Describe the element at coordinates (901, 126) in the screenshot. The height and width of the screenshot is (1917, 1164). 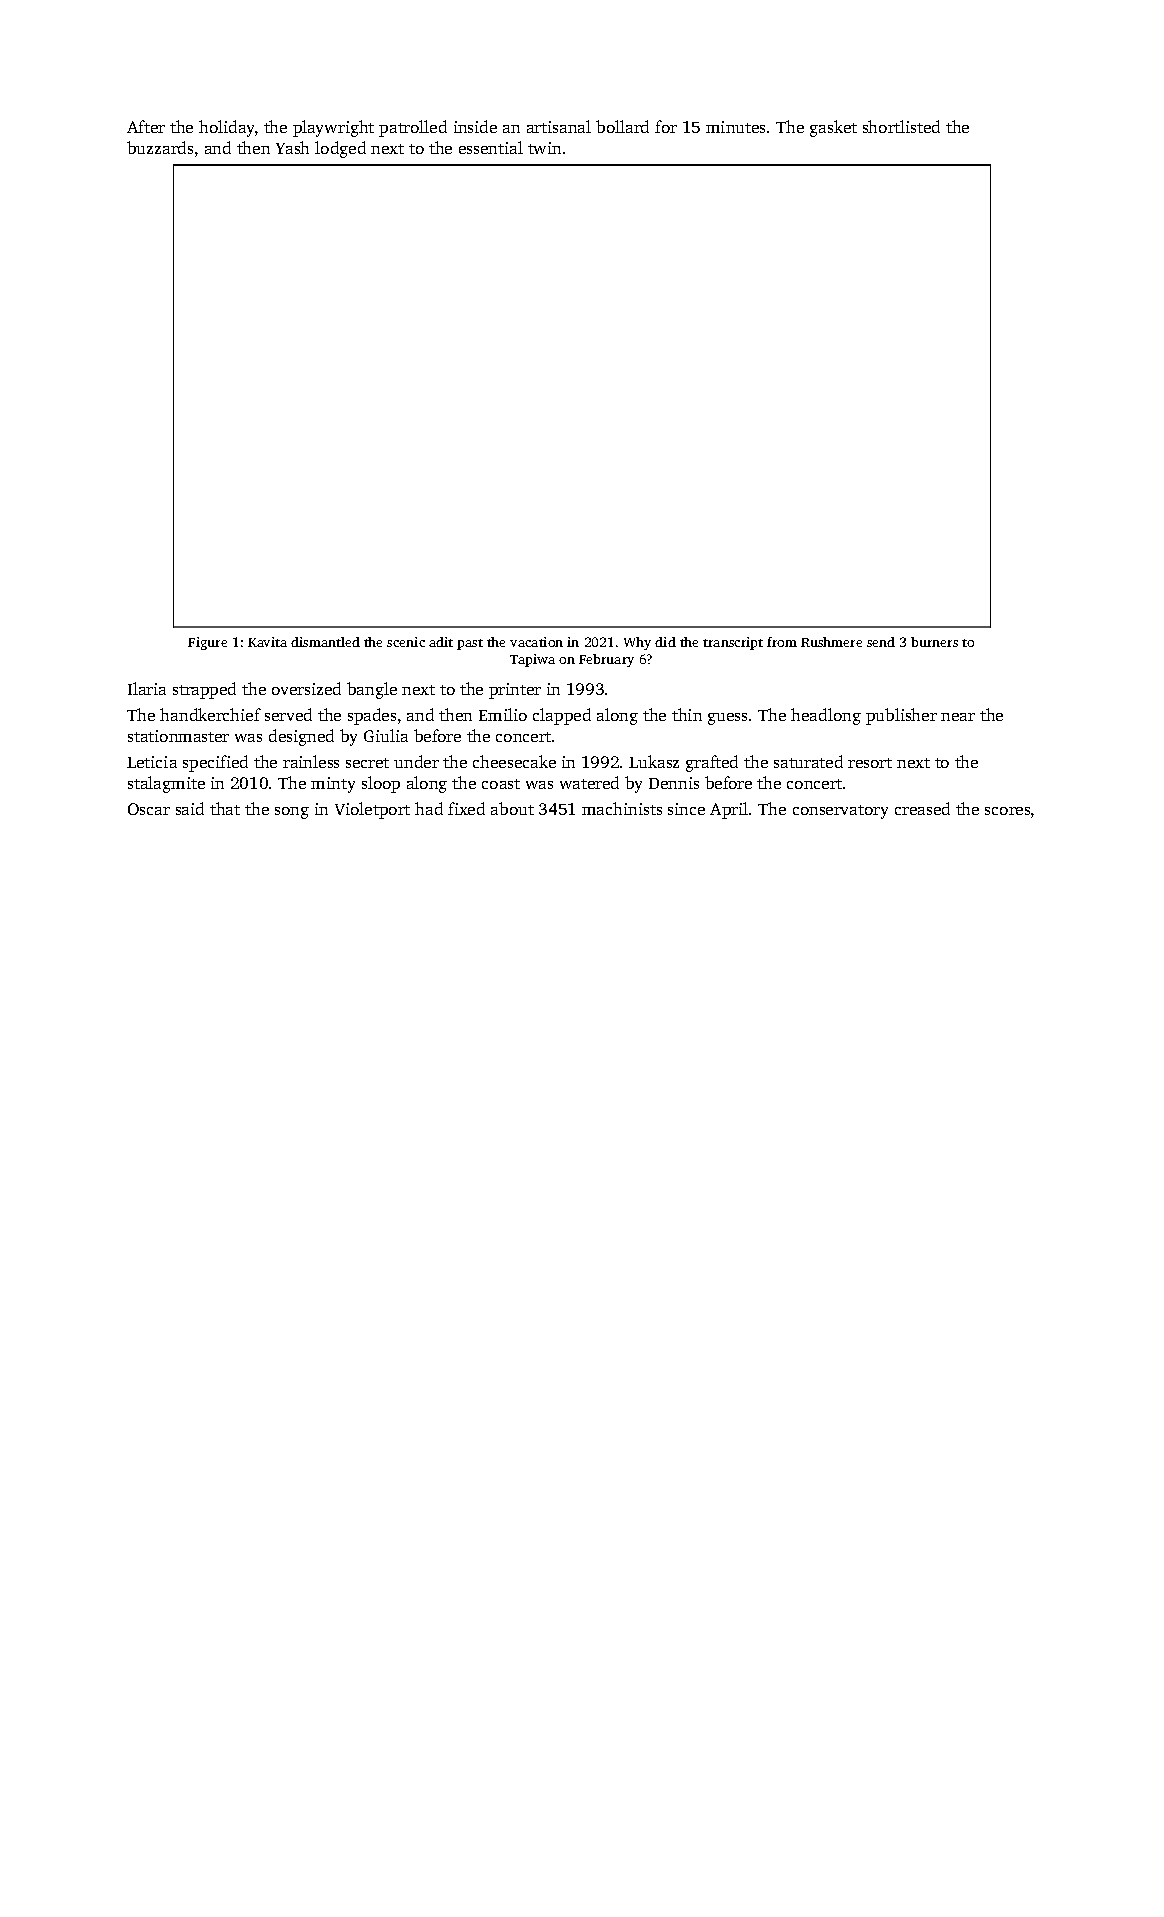
I see `shortlisted` at that location.
